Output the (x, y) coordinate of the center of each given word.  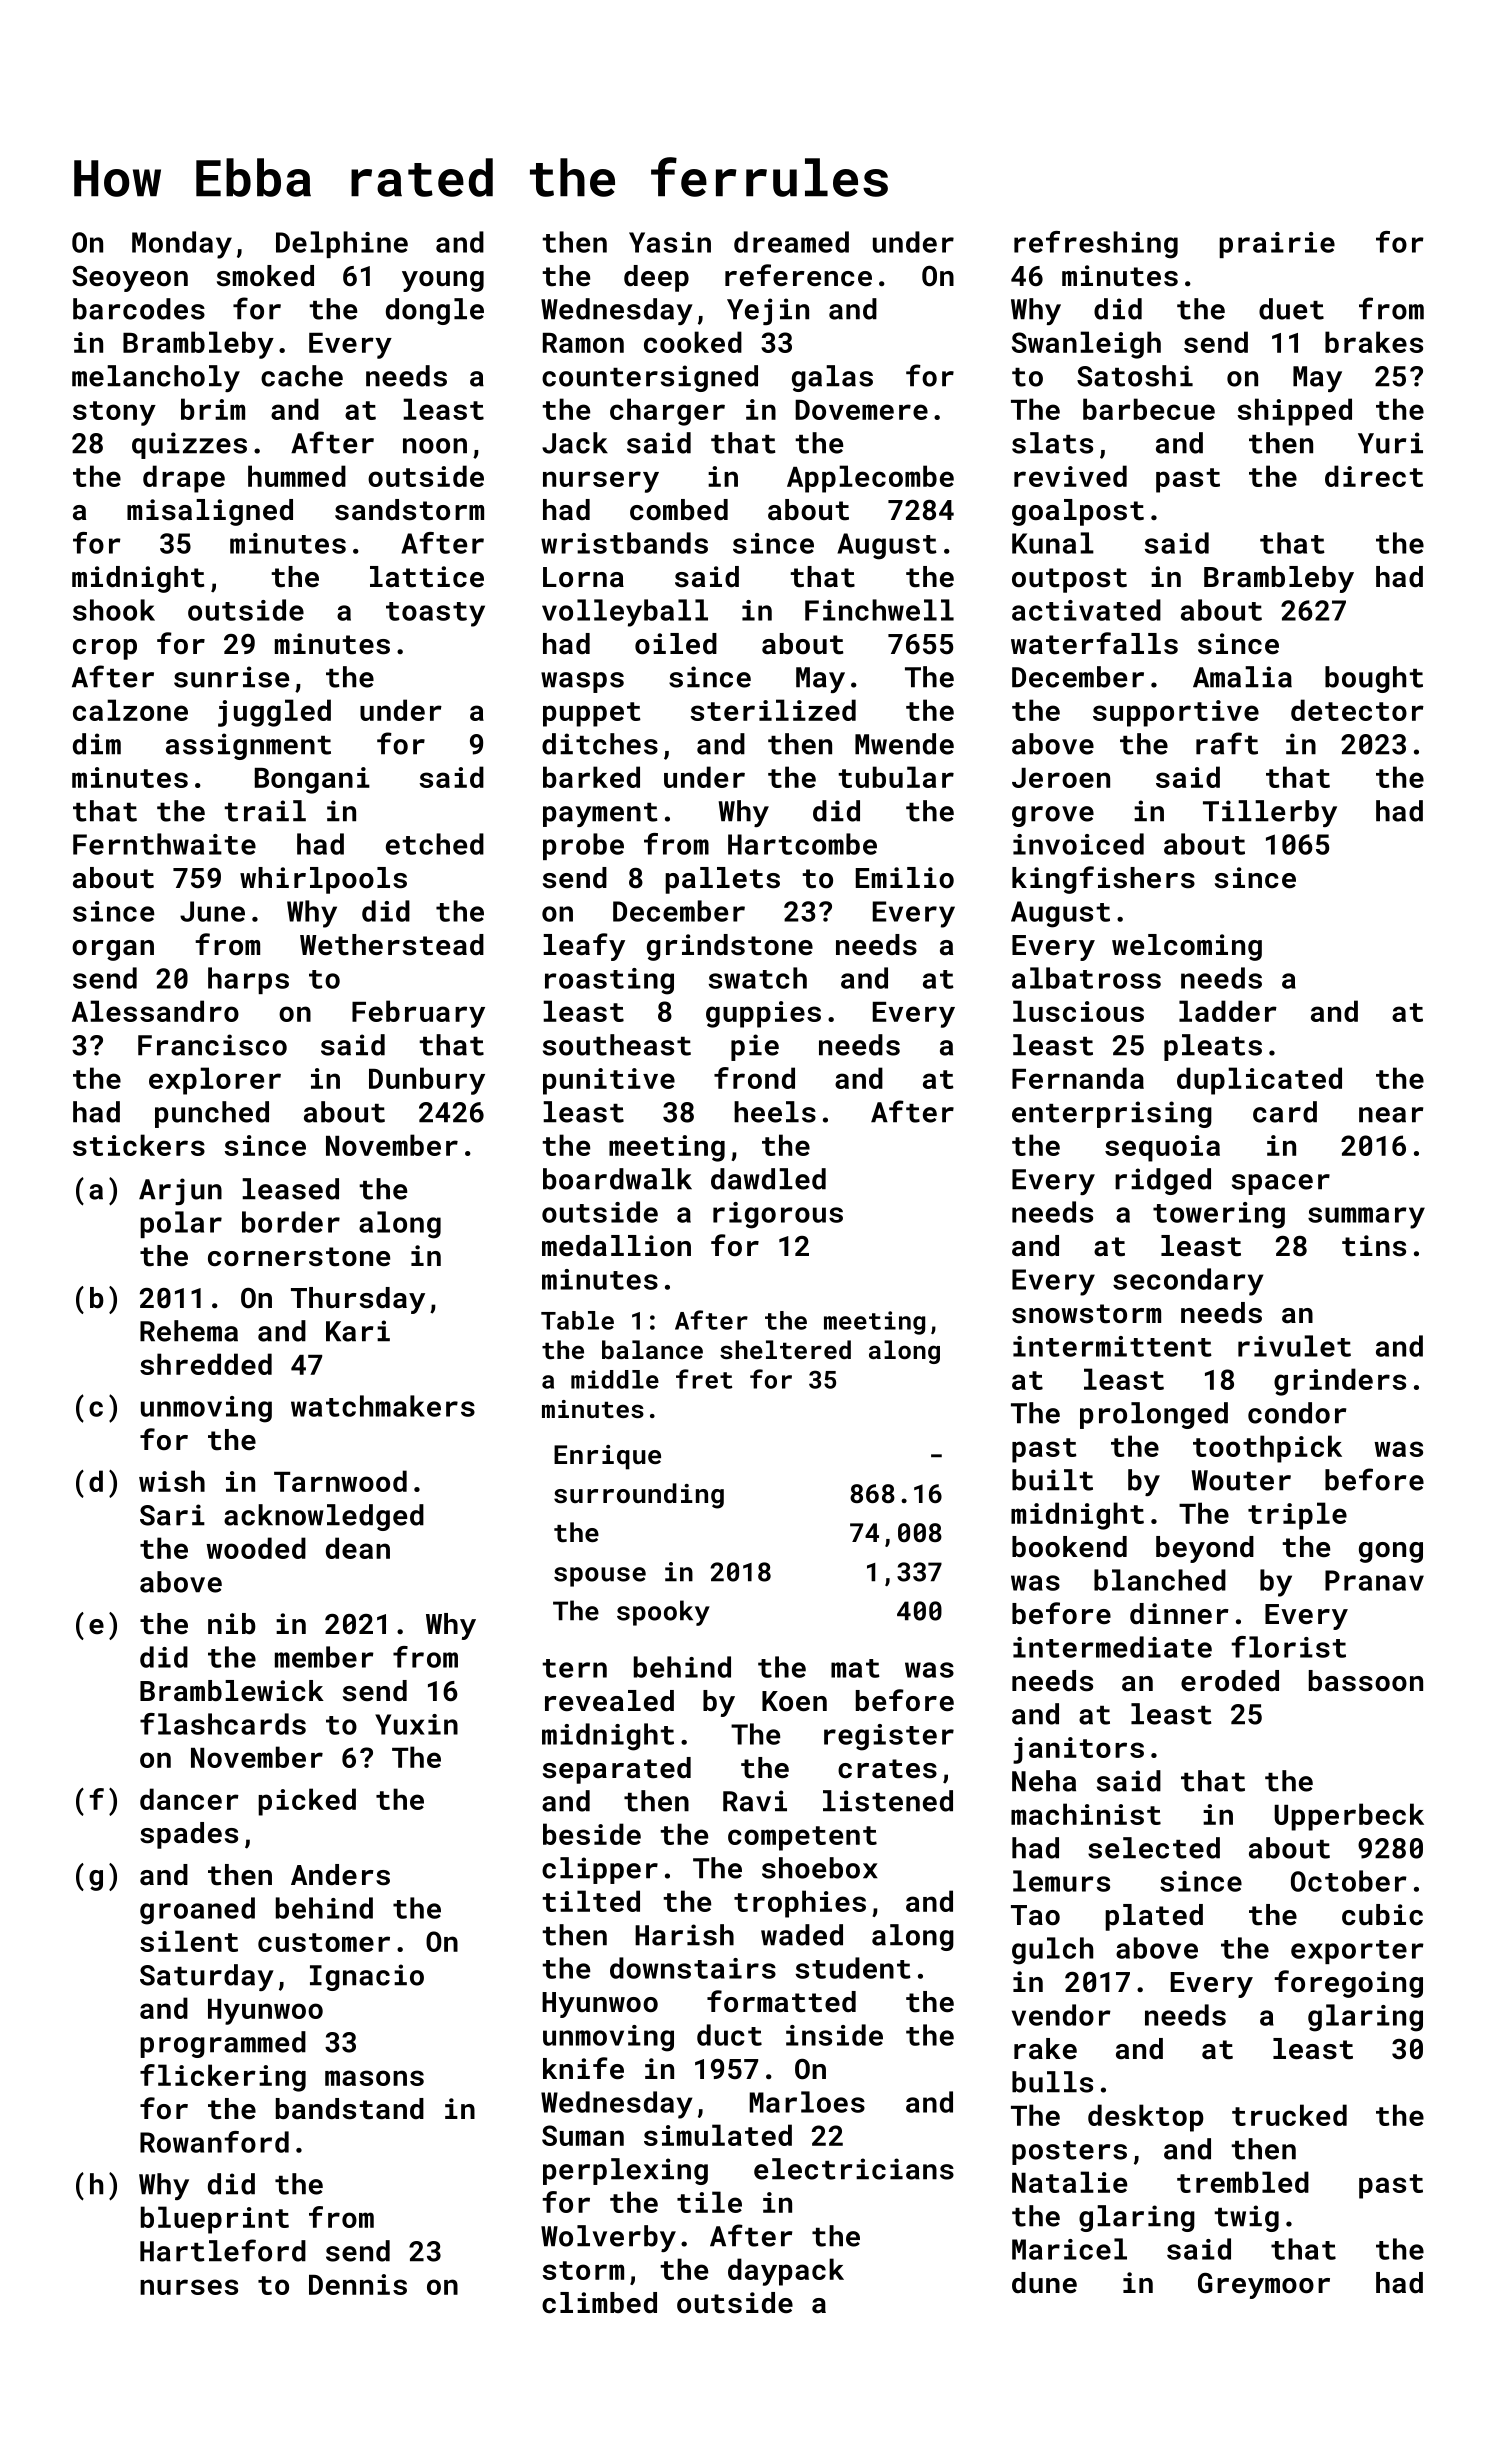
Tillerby (1270, 813)
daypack (786, 2272)
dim (97, 744)
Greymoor (1264, 2286)
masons (374, 2078)
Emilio (905, 878)
